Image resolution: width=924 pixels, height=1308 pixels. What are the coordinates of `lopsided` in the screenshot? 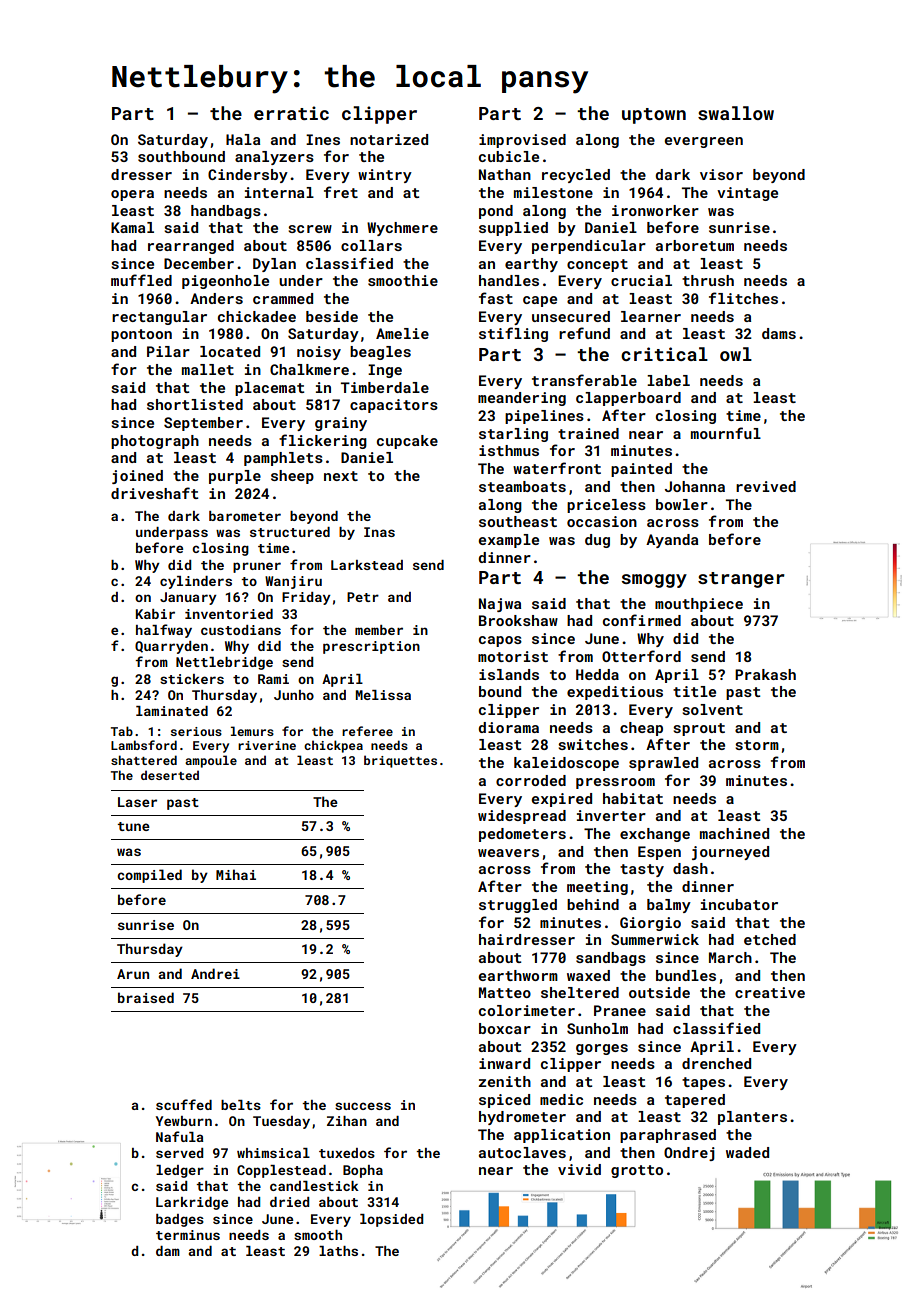 It's located at (391, 1220).
